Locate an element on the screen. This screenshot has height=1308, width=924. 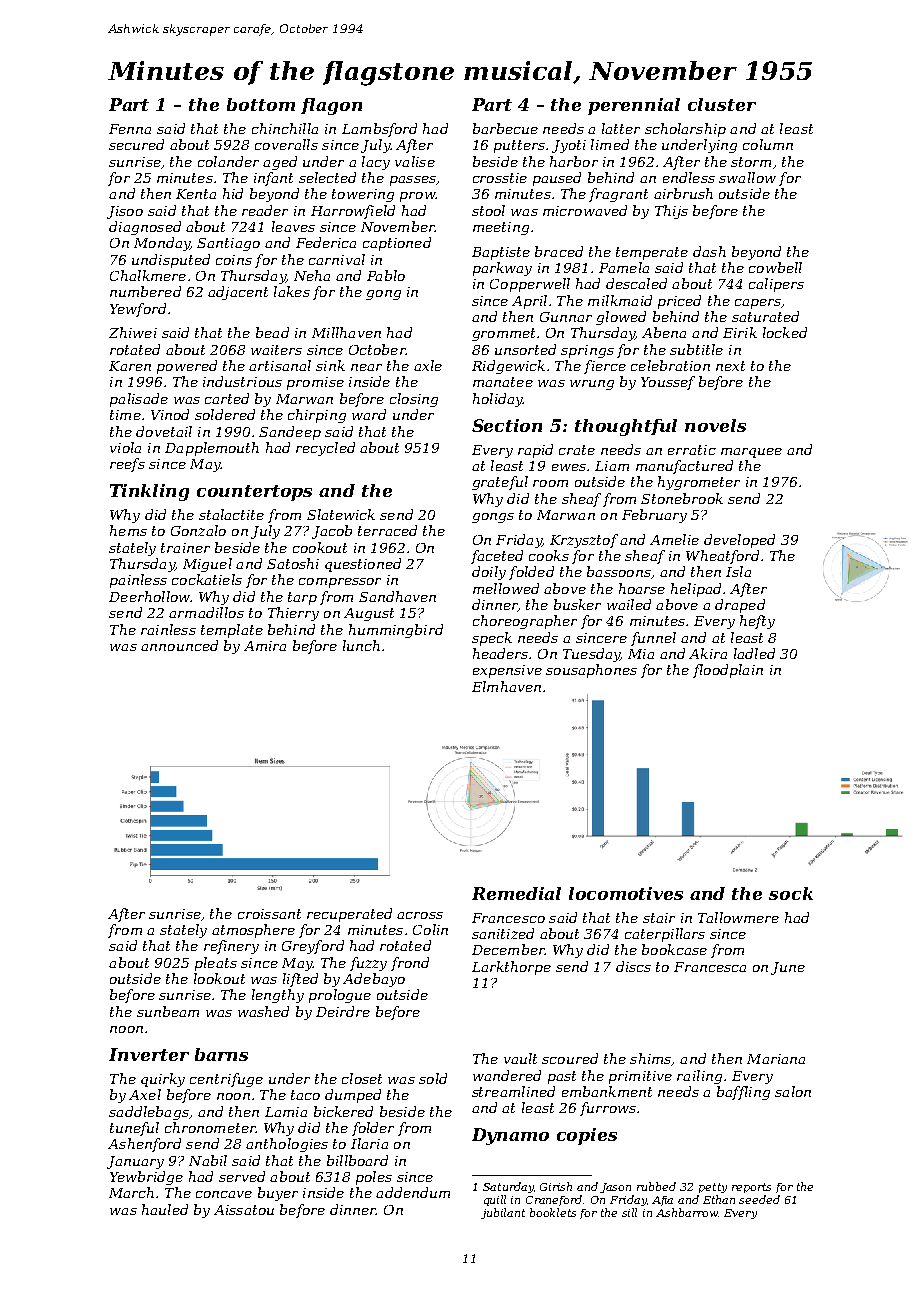
Mariana is located at coordinates (776, 1059).
